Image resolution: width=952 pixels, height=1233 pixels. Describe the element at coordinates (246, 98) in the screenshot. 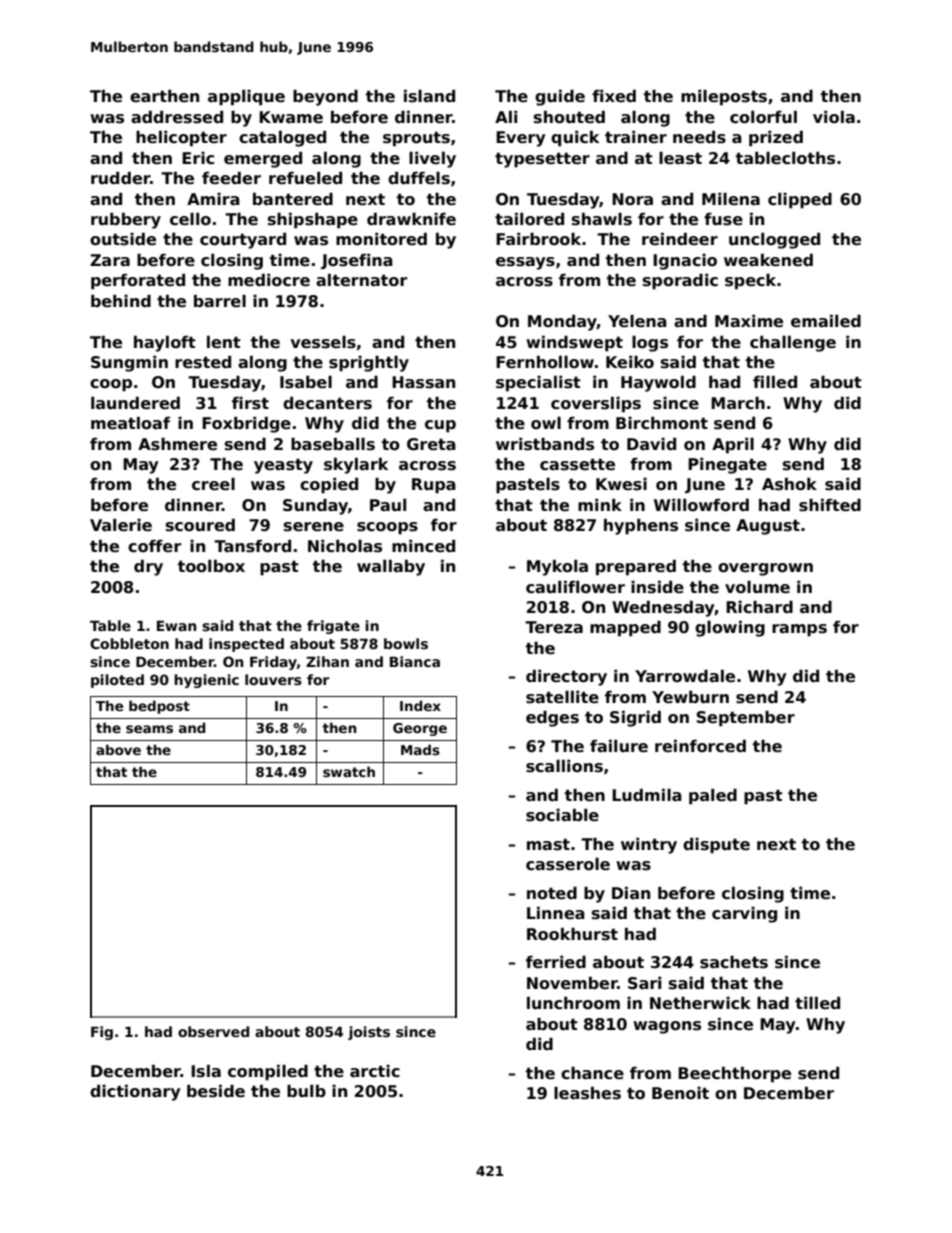

I see `applique` at that location.
